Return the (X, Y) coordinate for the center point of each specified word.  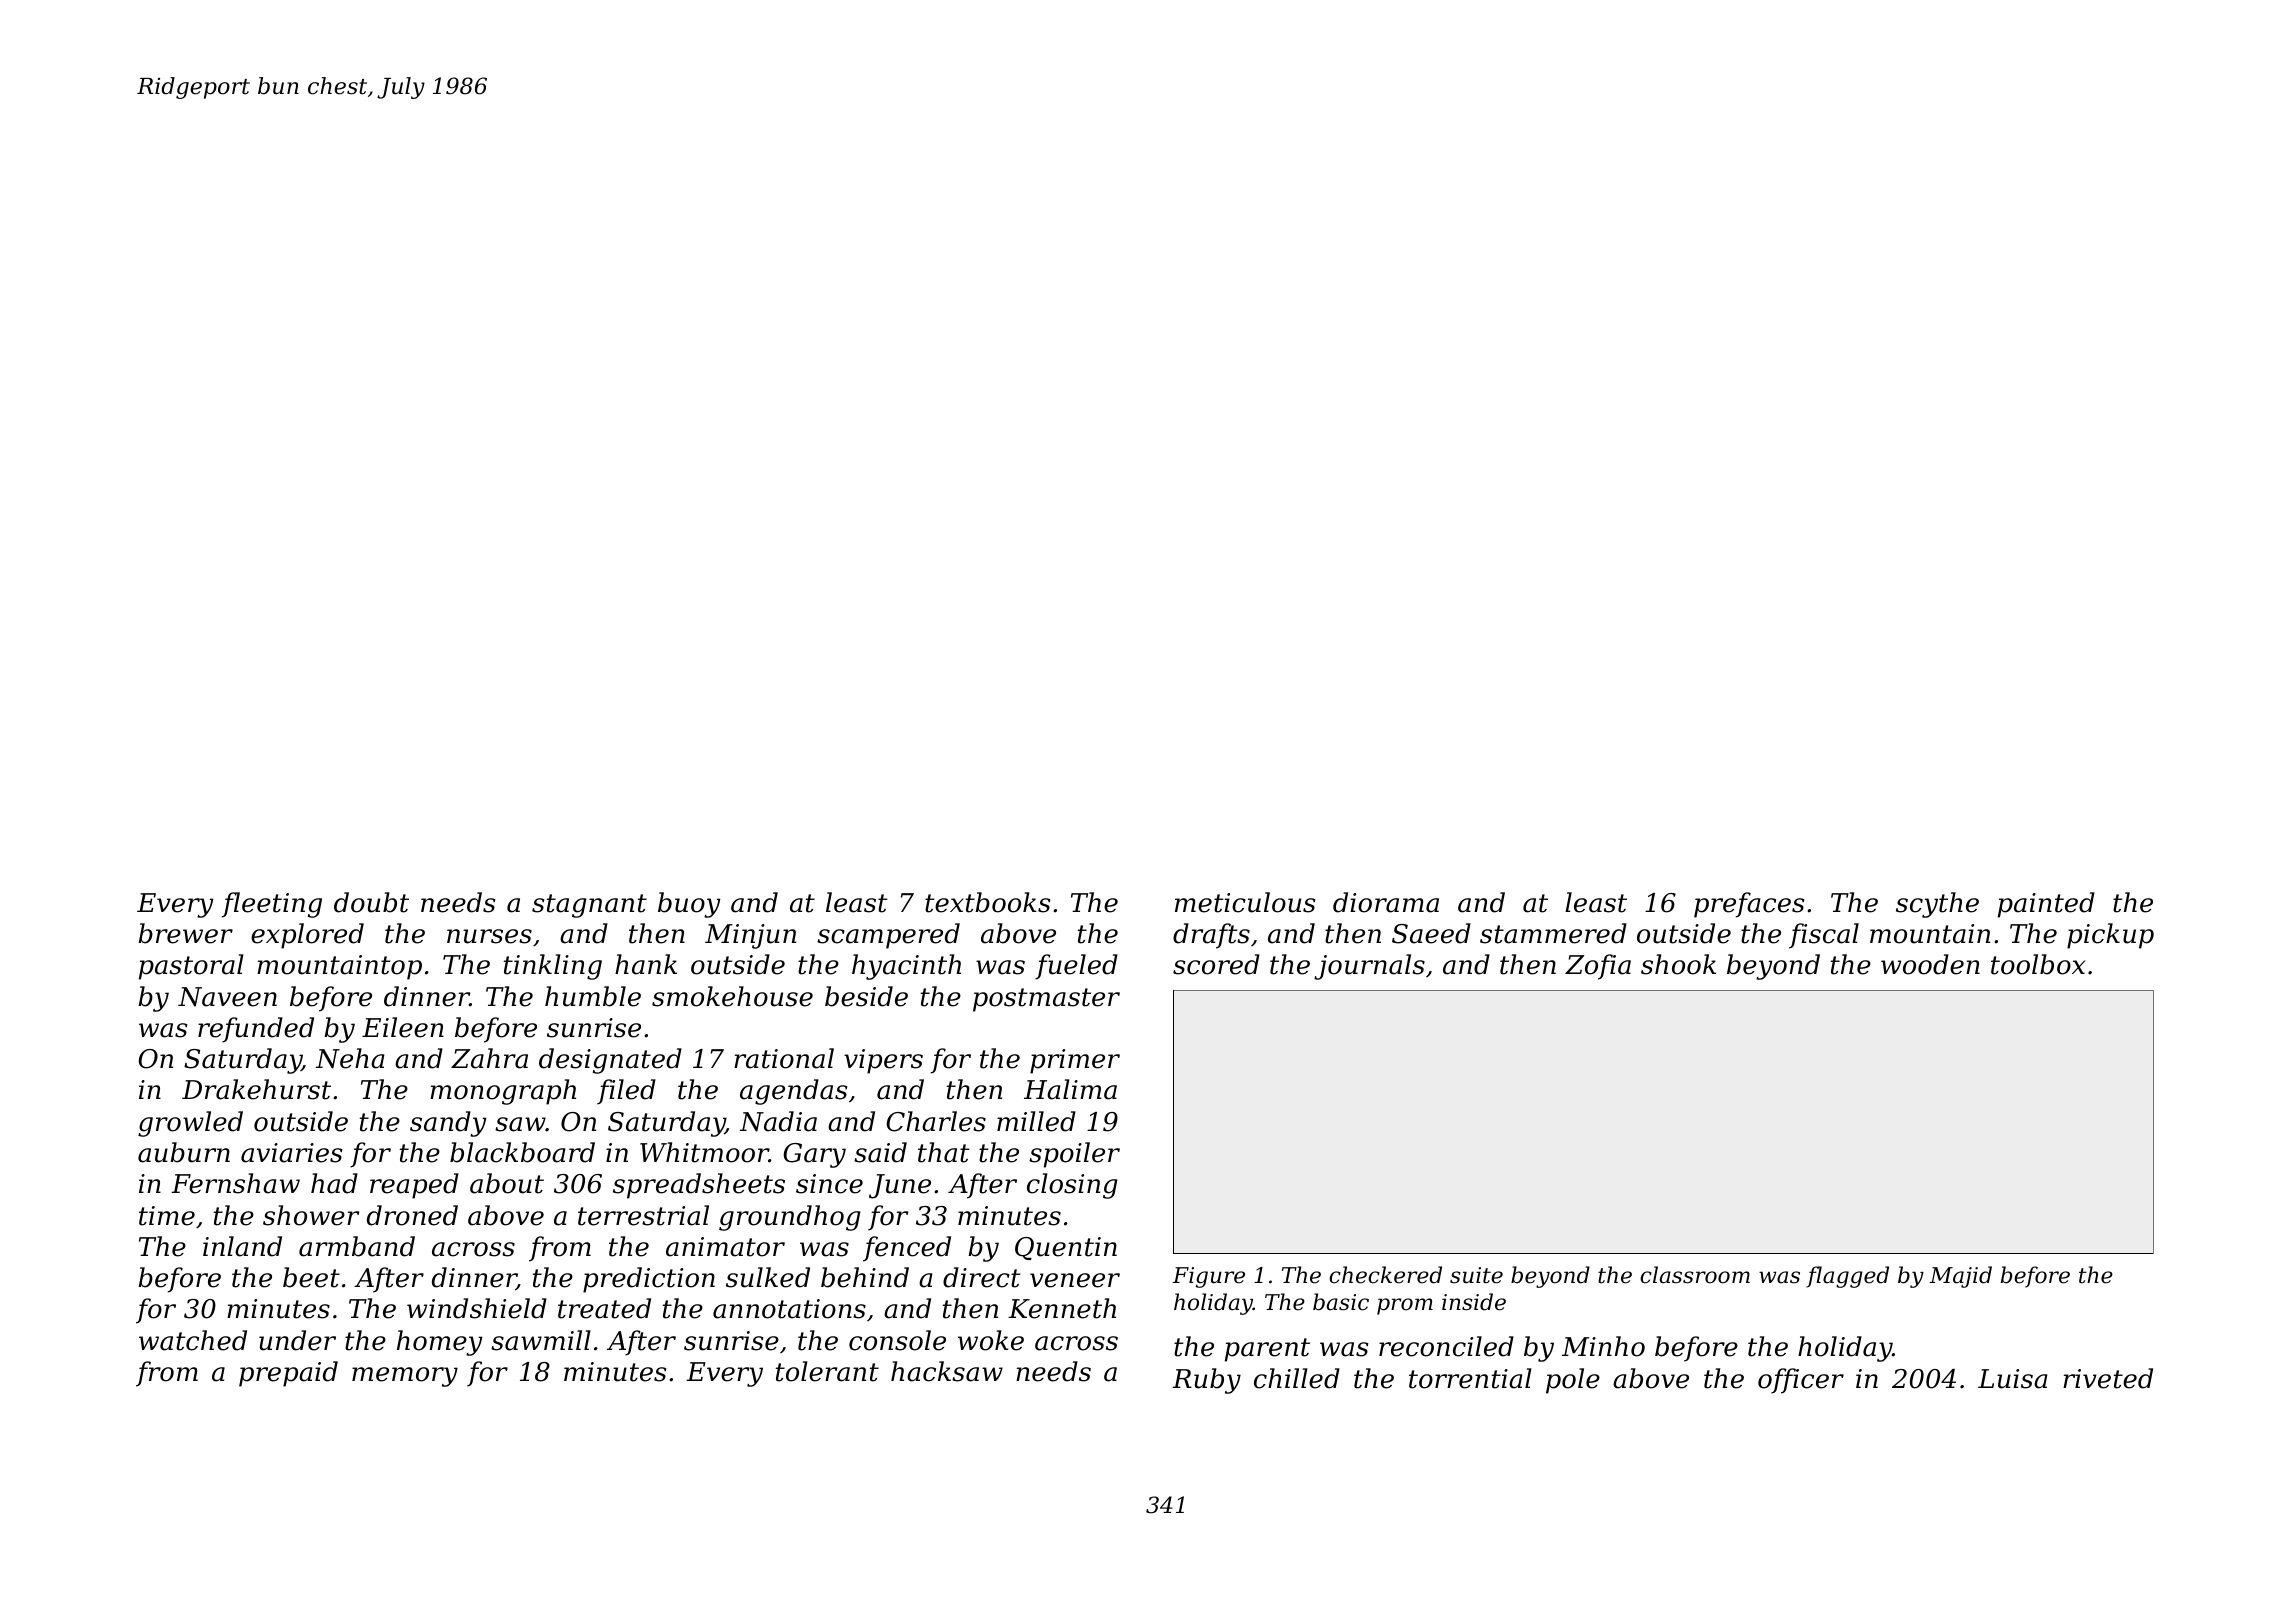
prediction (649, 1280)
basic (1341, 1302)
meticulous (1245, 902)
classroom (1695, 1275)
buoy (689, 905)
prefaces (1749, 905)
